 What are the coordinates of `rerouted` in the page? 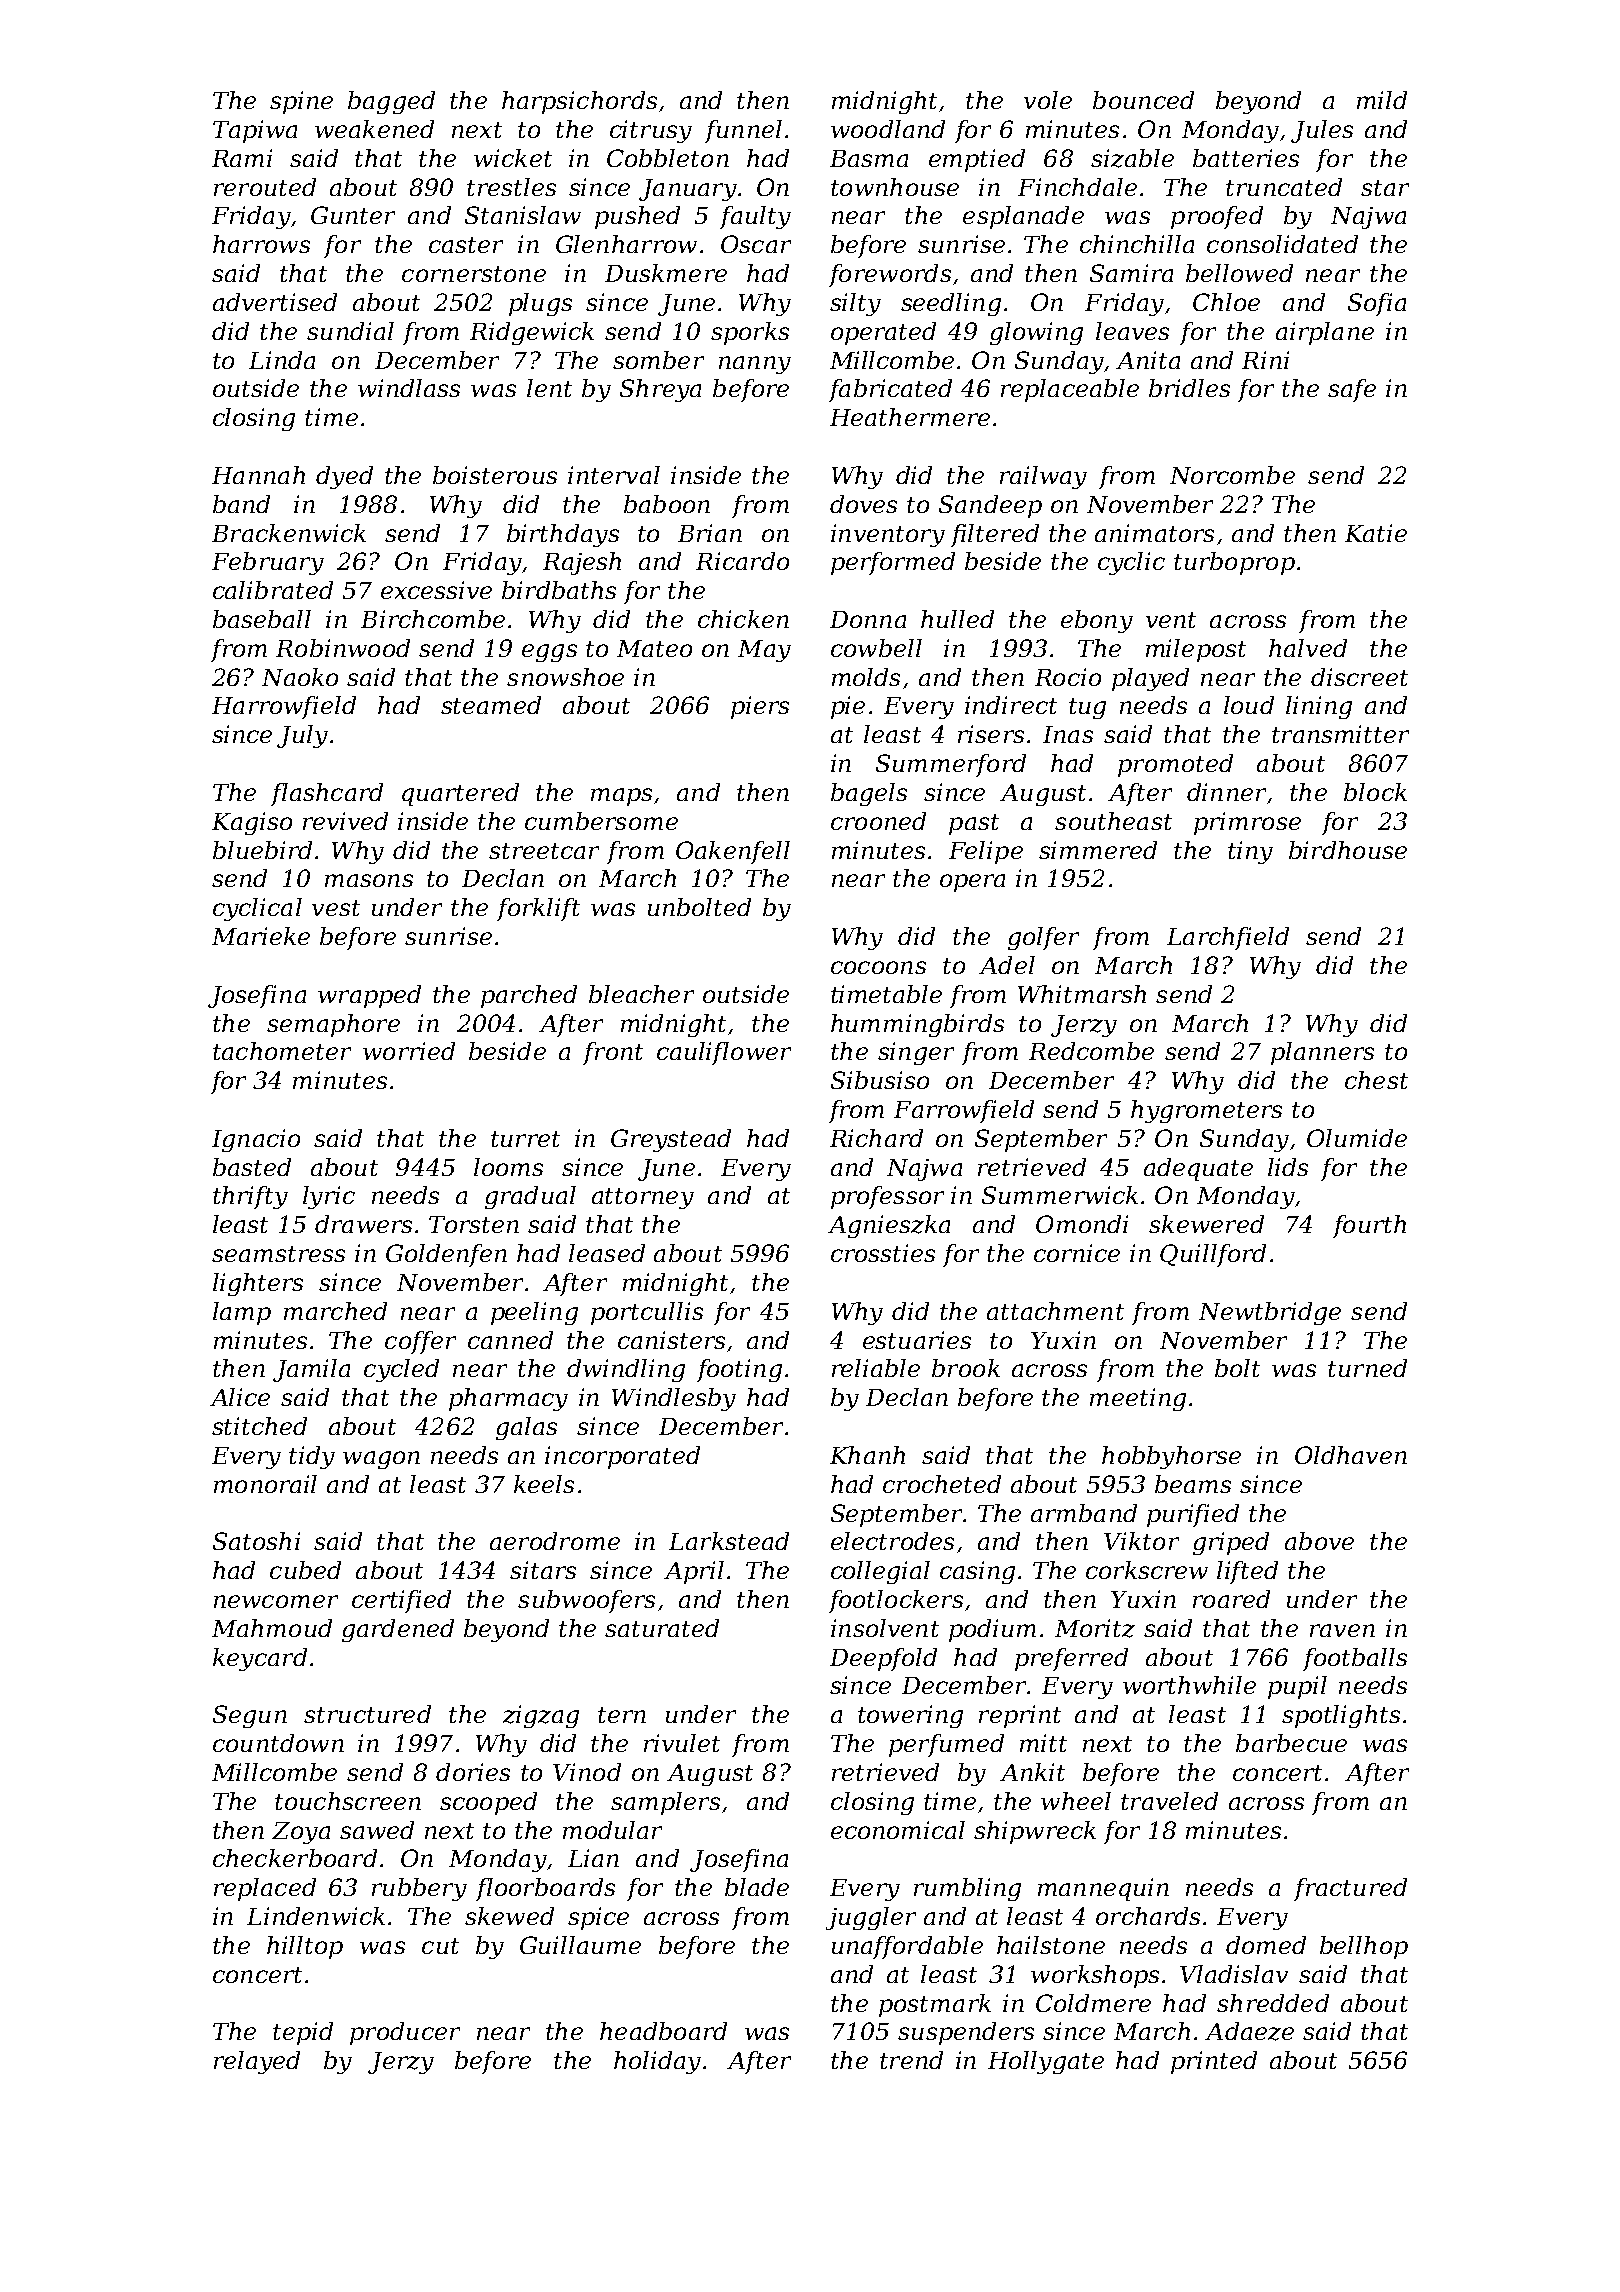 It's located at (265, 187).
